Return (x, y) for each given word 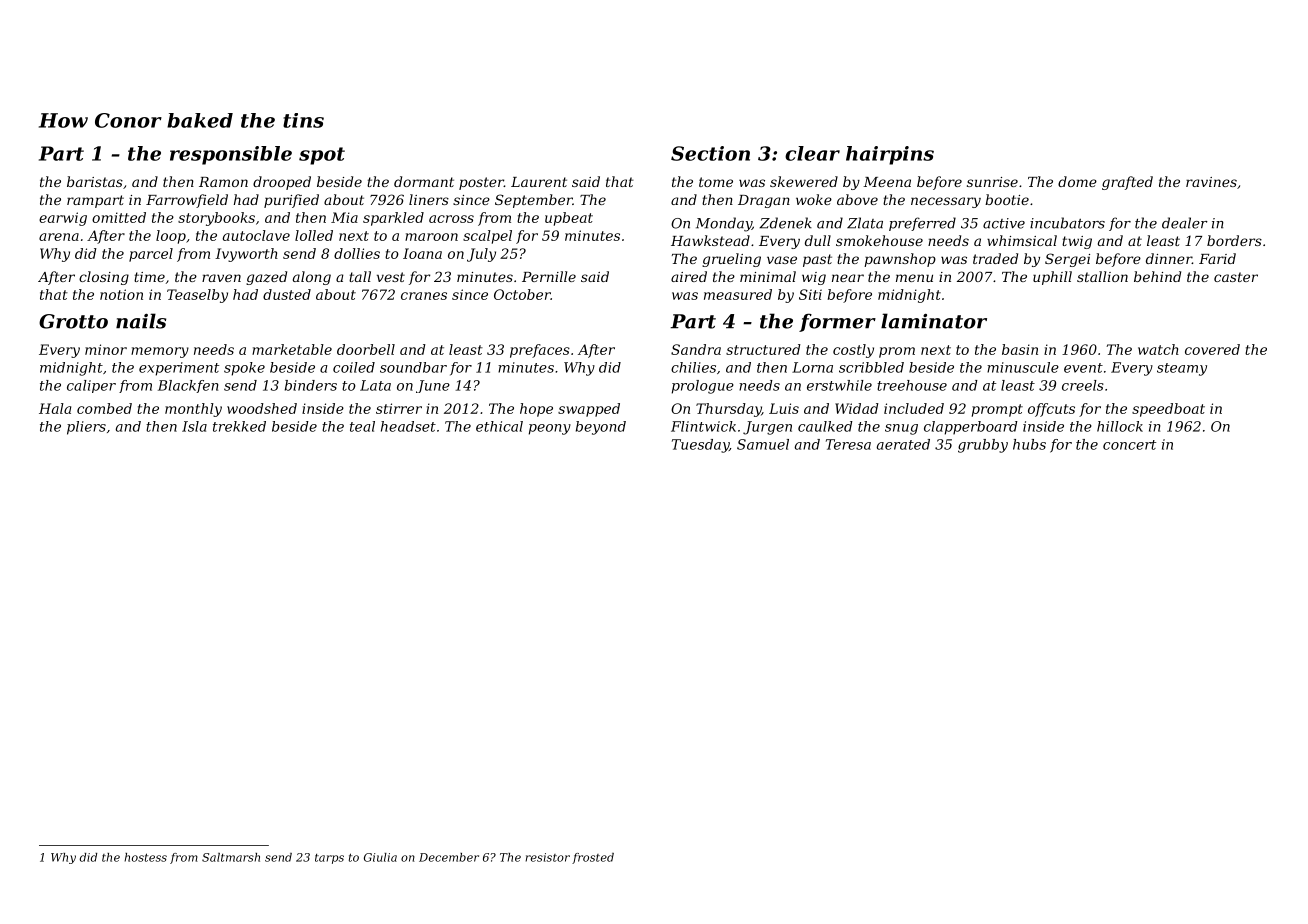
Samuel (763, 444)
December (449, 857)
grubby (983, 446)
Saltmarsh (231, 857)
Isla (194, 426)
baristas (95, 181)
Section (710, 153)
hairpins (890, 155)
